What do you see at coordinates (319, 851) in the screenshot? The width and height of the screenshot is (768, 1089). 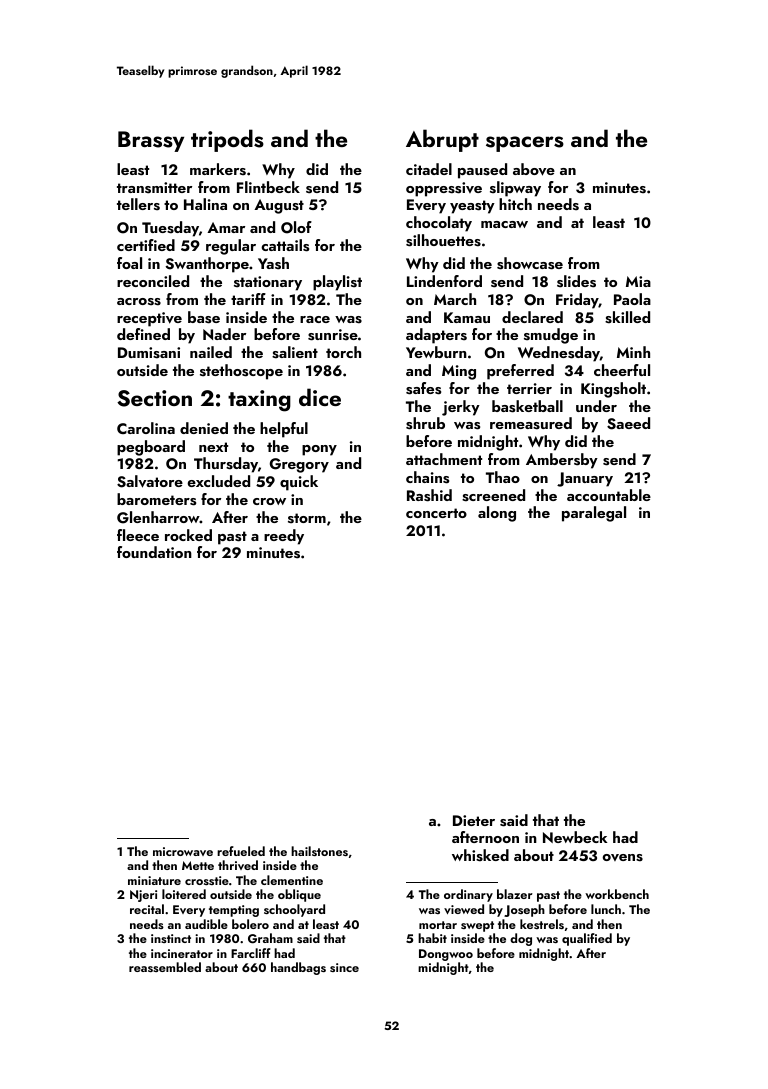 I see `hailstones` at bounding box center [319, 851].
